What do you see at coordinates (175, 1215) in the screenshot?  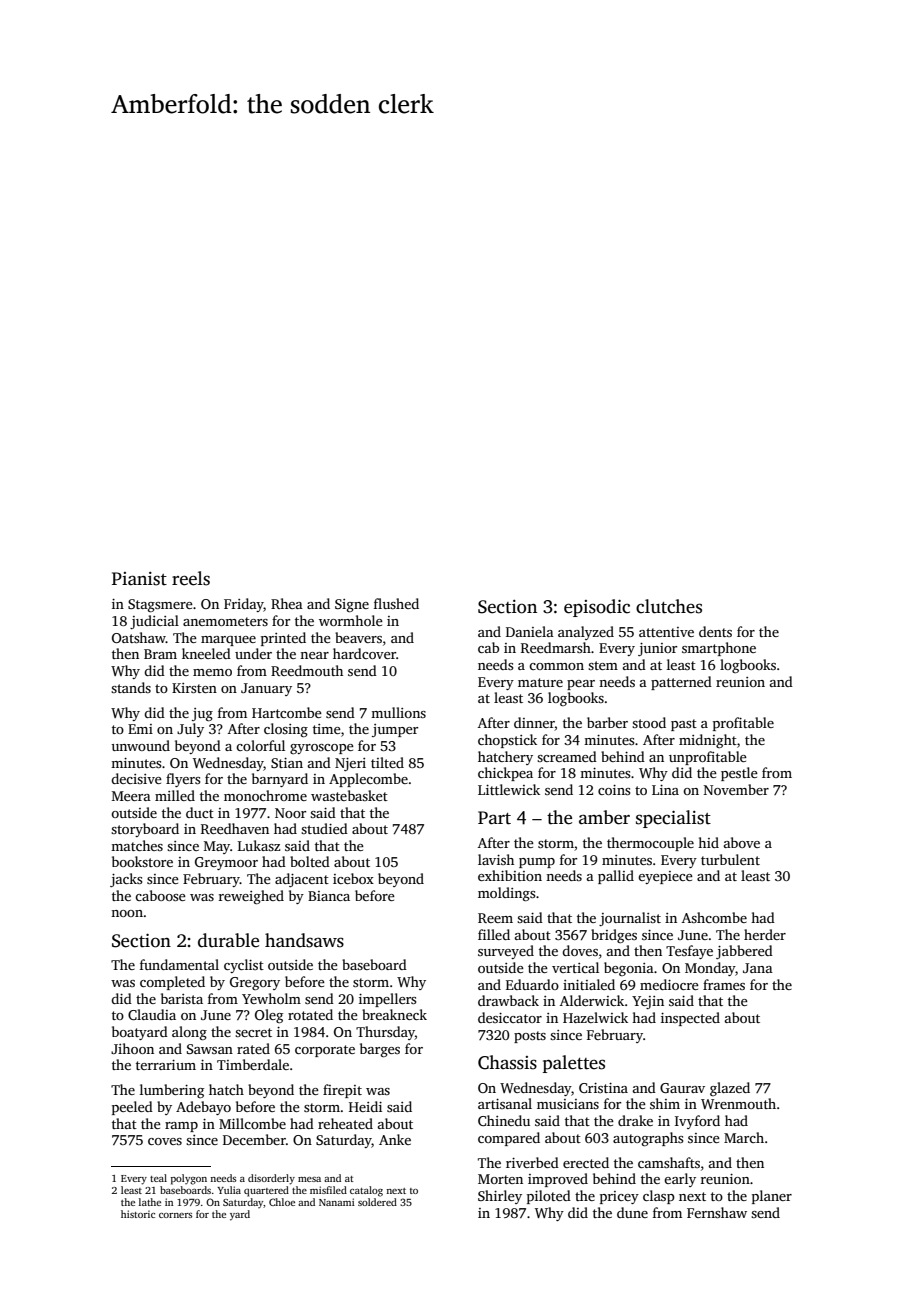 I see `corners` at bounding box center [175, 1215].
